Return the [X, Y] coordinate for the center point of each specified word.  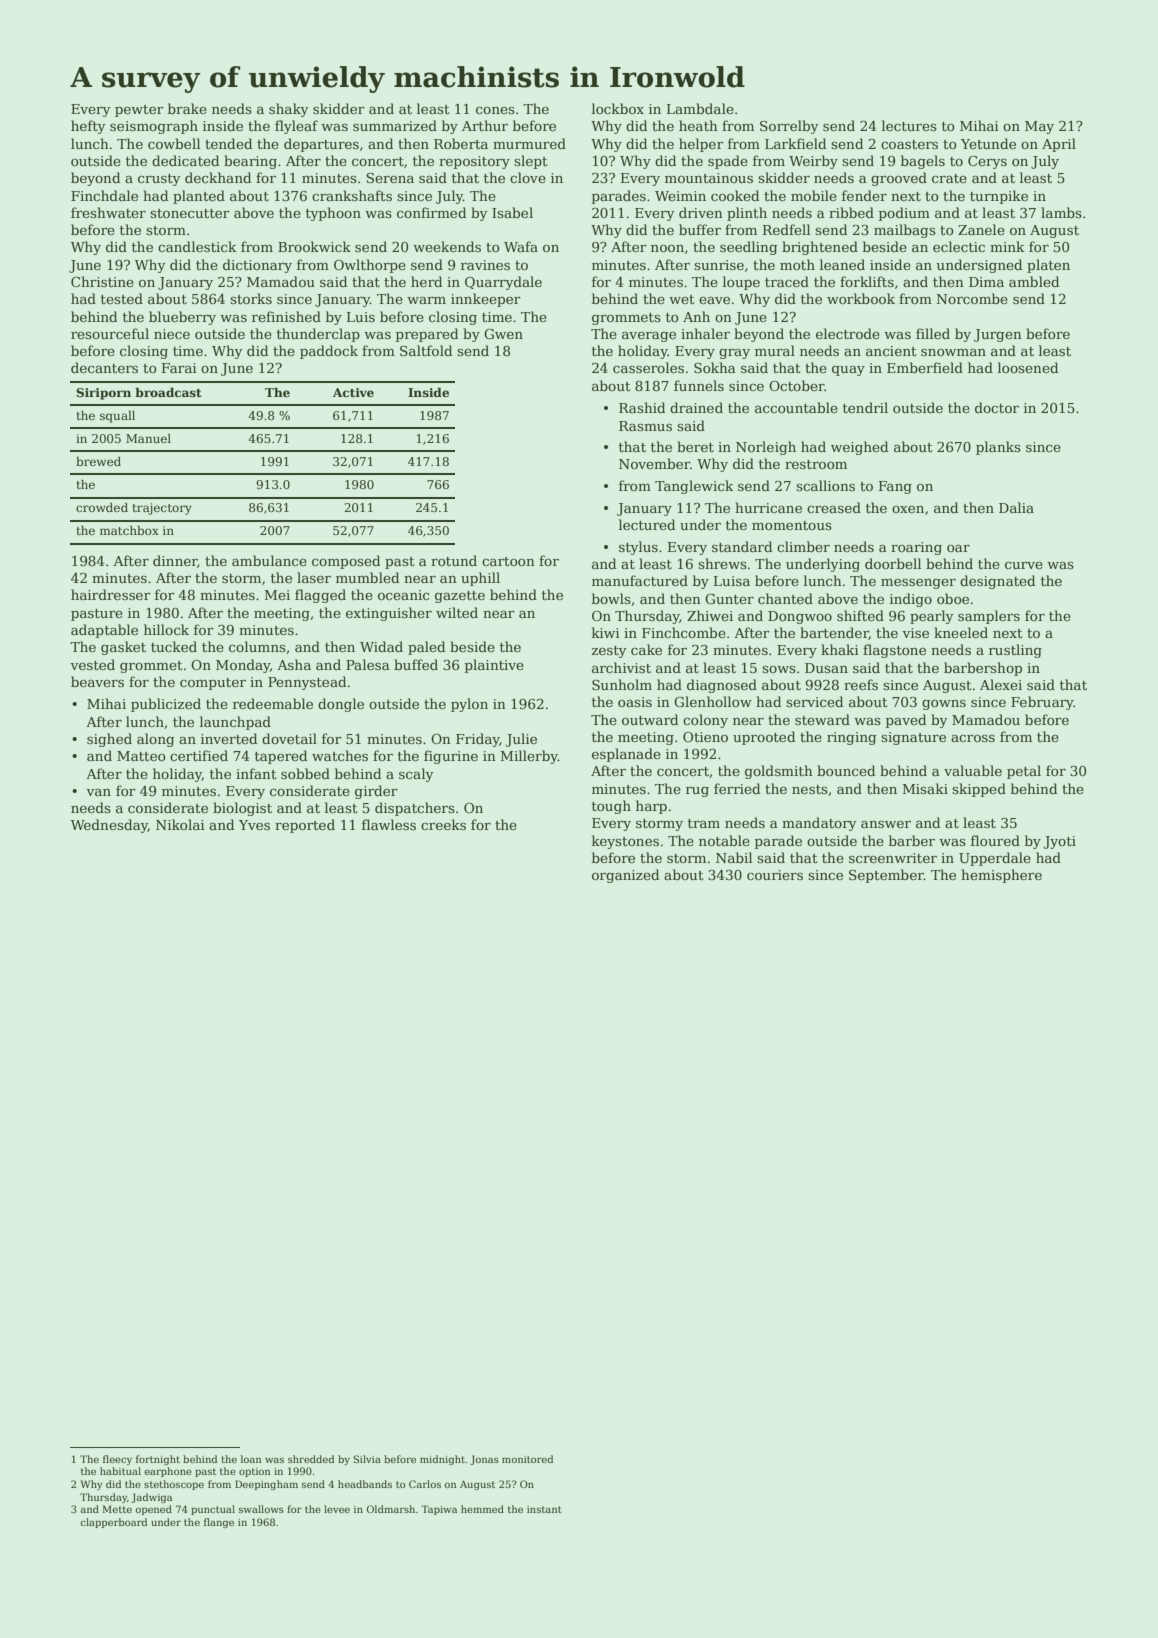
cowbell [174, 143]
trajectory [162, 509]
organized [625, 876]
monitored [527, 1459]
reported [305, 826]
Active [353, 392]
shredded [311, 1459]
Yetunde [988, 143]
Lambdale [700, 108]
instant [544, 1509]
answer [886, 824]
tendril [865, 407]
